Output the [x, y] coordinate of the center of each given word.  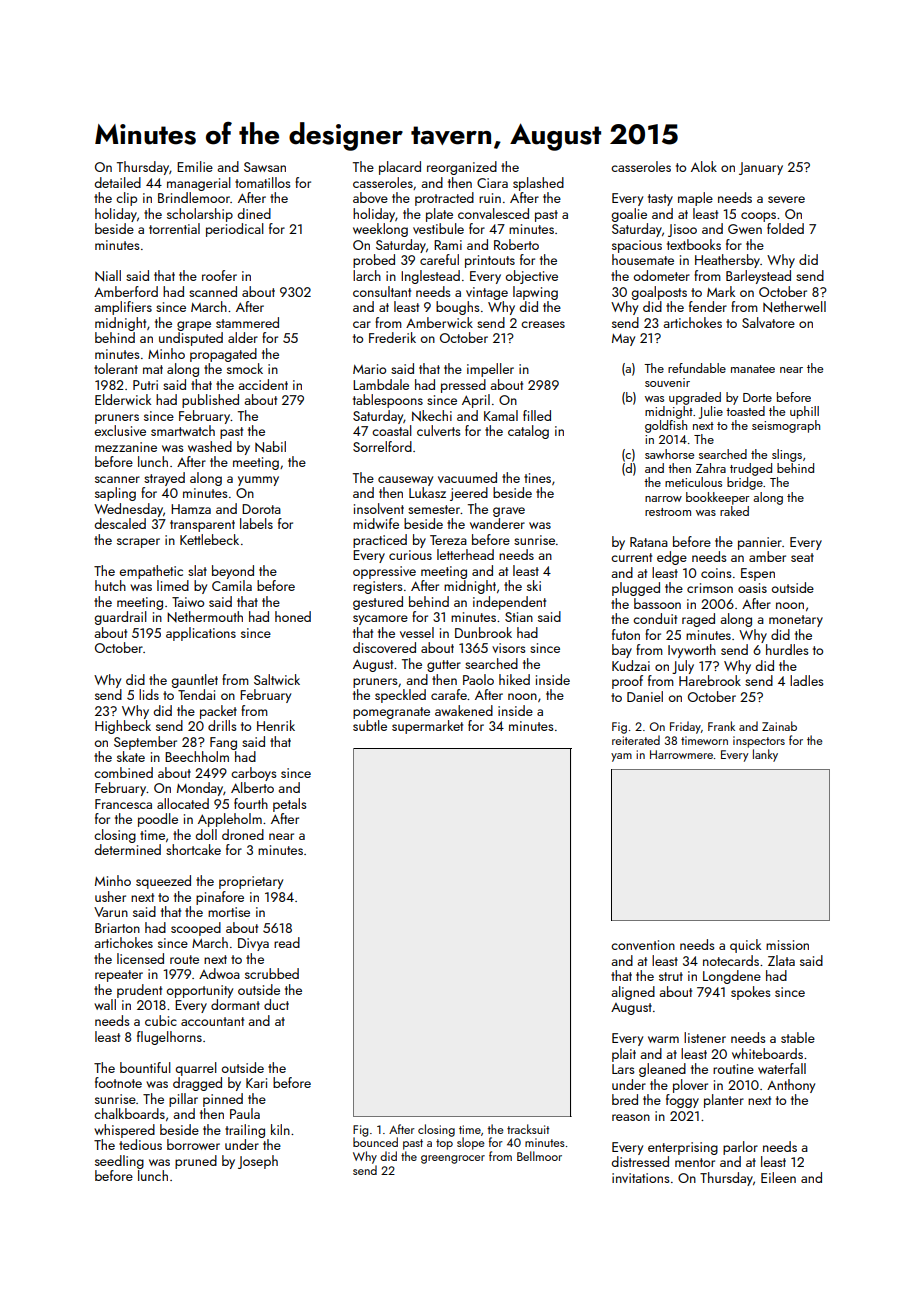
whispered [124, 1131]
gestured [378, 603]
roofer [219, 275]
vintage [487, 293]
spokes [750, 993]
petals [289, 805]
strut [671, 976]
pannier [760, 543]
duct [276, 1004]
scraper [138, 543]
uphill [804, 412]
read [287, 942]
